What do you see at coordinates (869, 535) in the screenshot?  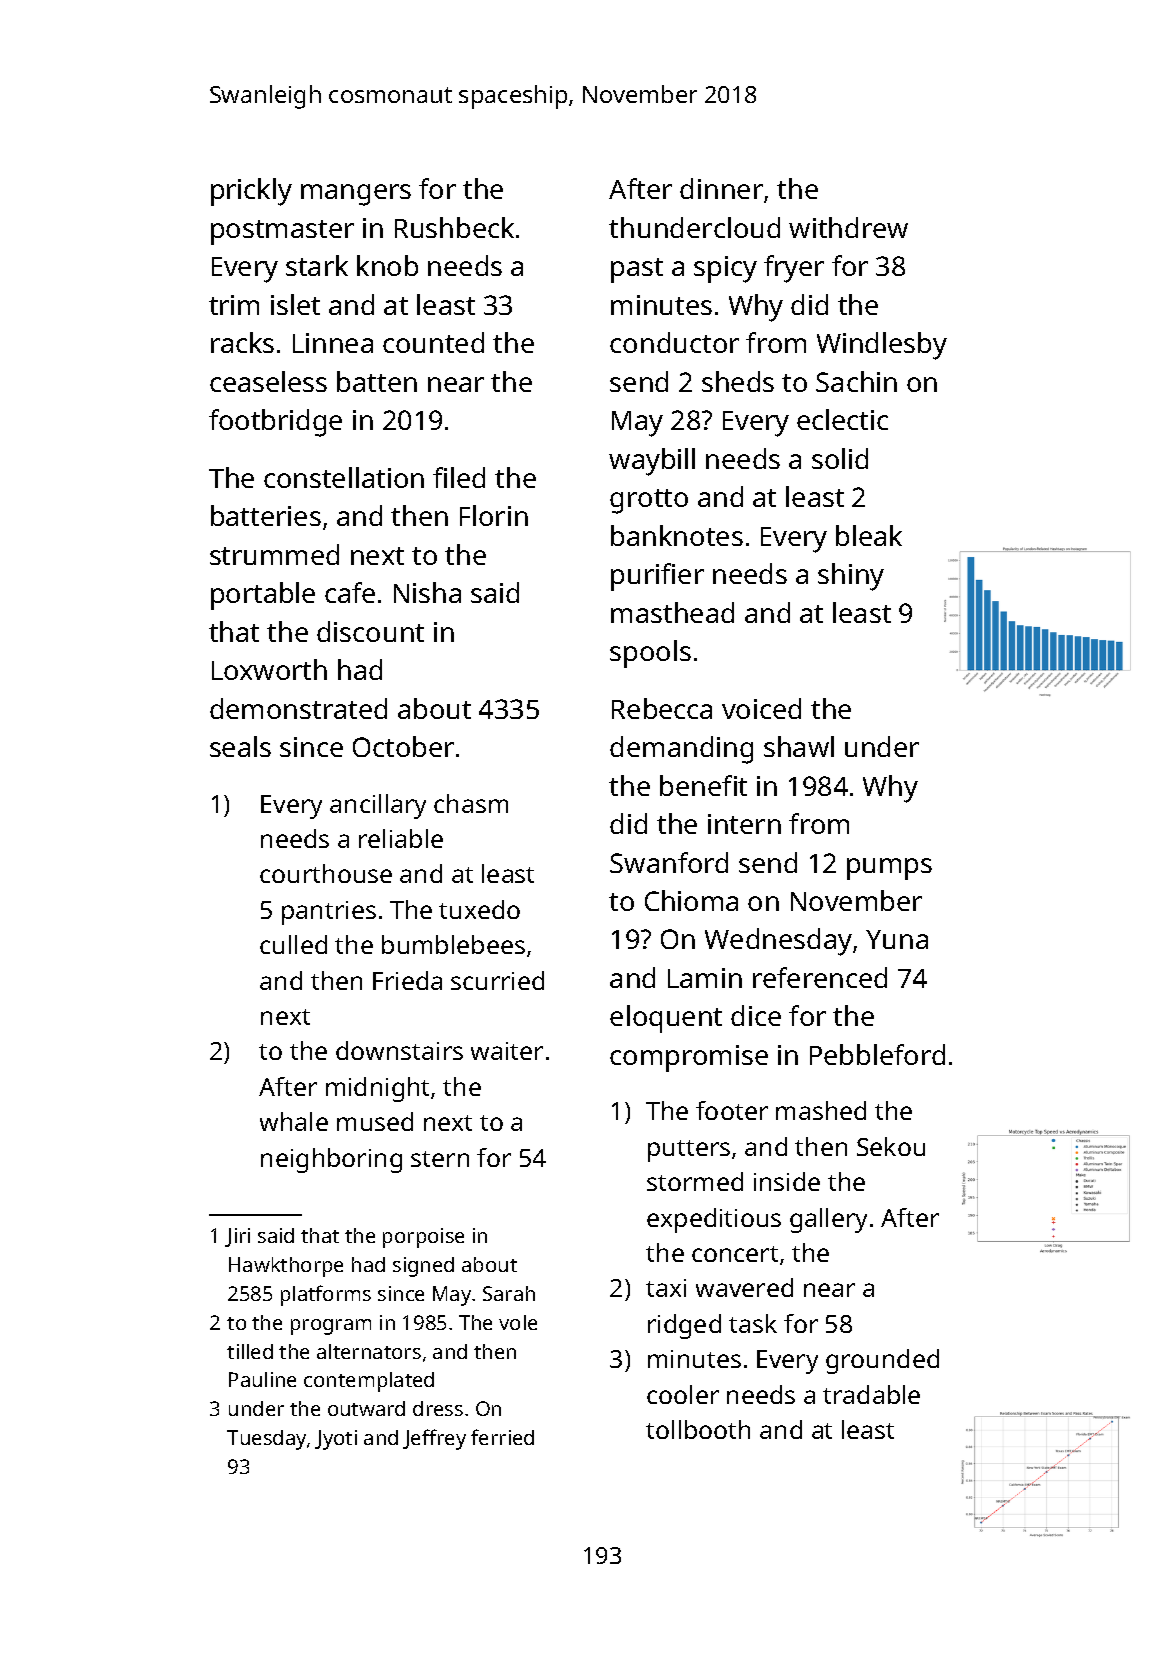 I see `bleak` at bounding box center [869, 535].
